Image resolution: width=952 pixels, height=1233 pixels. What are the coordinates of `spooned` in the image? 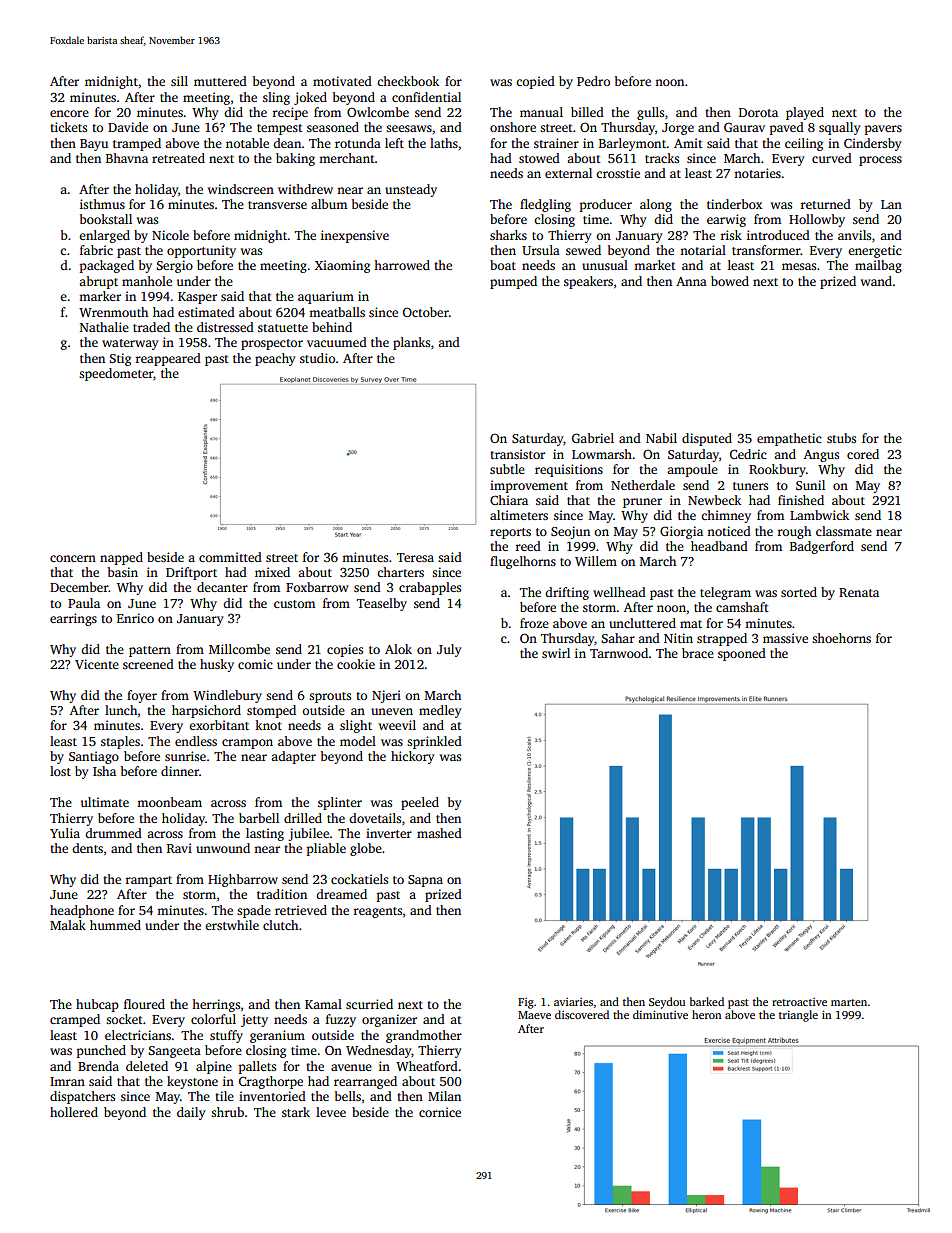 It's located at (742, 654).
